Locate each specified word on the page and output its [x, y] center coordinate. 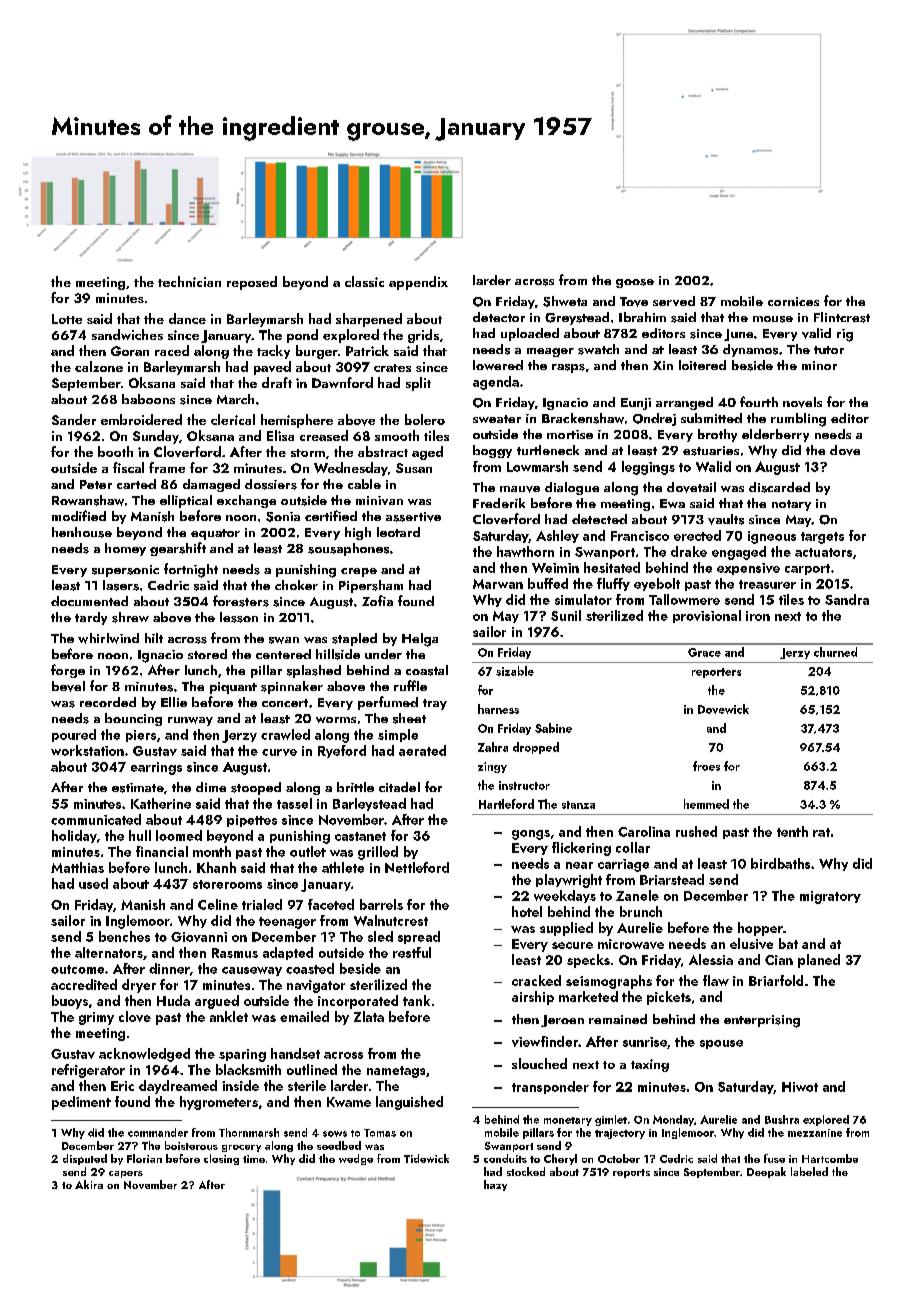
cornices [793, 301]
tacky [273, 352]
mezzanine [815, 1133]
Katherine [161, 803]
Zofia [377, 600]
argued [217, 1002]
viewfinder [545, 1041]
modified [79, 515]
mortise [570, 434]
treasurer [767, 584]
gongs [531, 835]
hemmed [706, 804]
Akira [89, 1184]
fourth [759, 401]
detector [499, 317]
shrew [130, 617]
